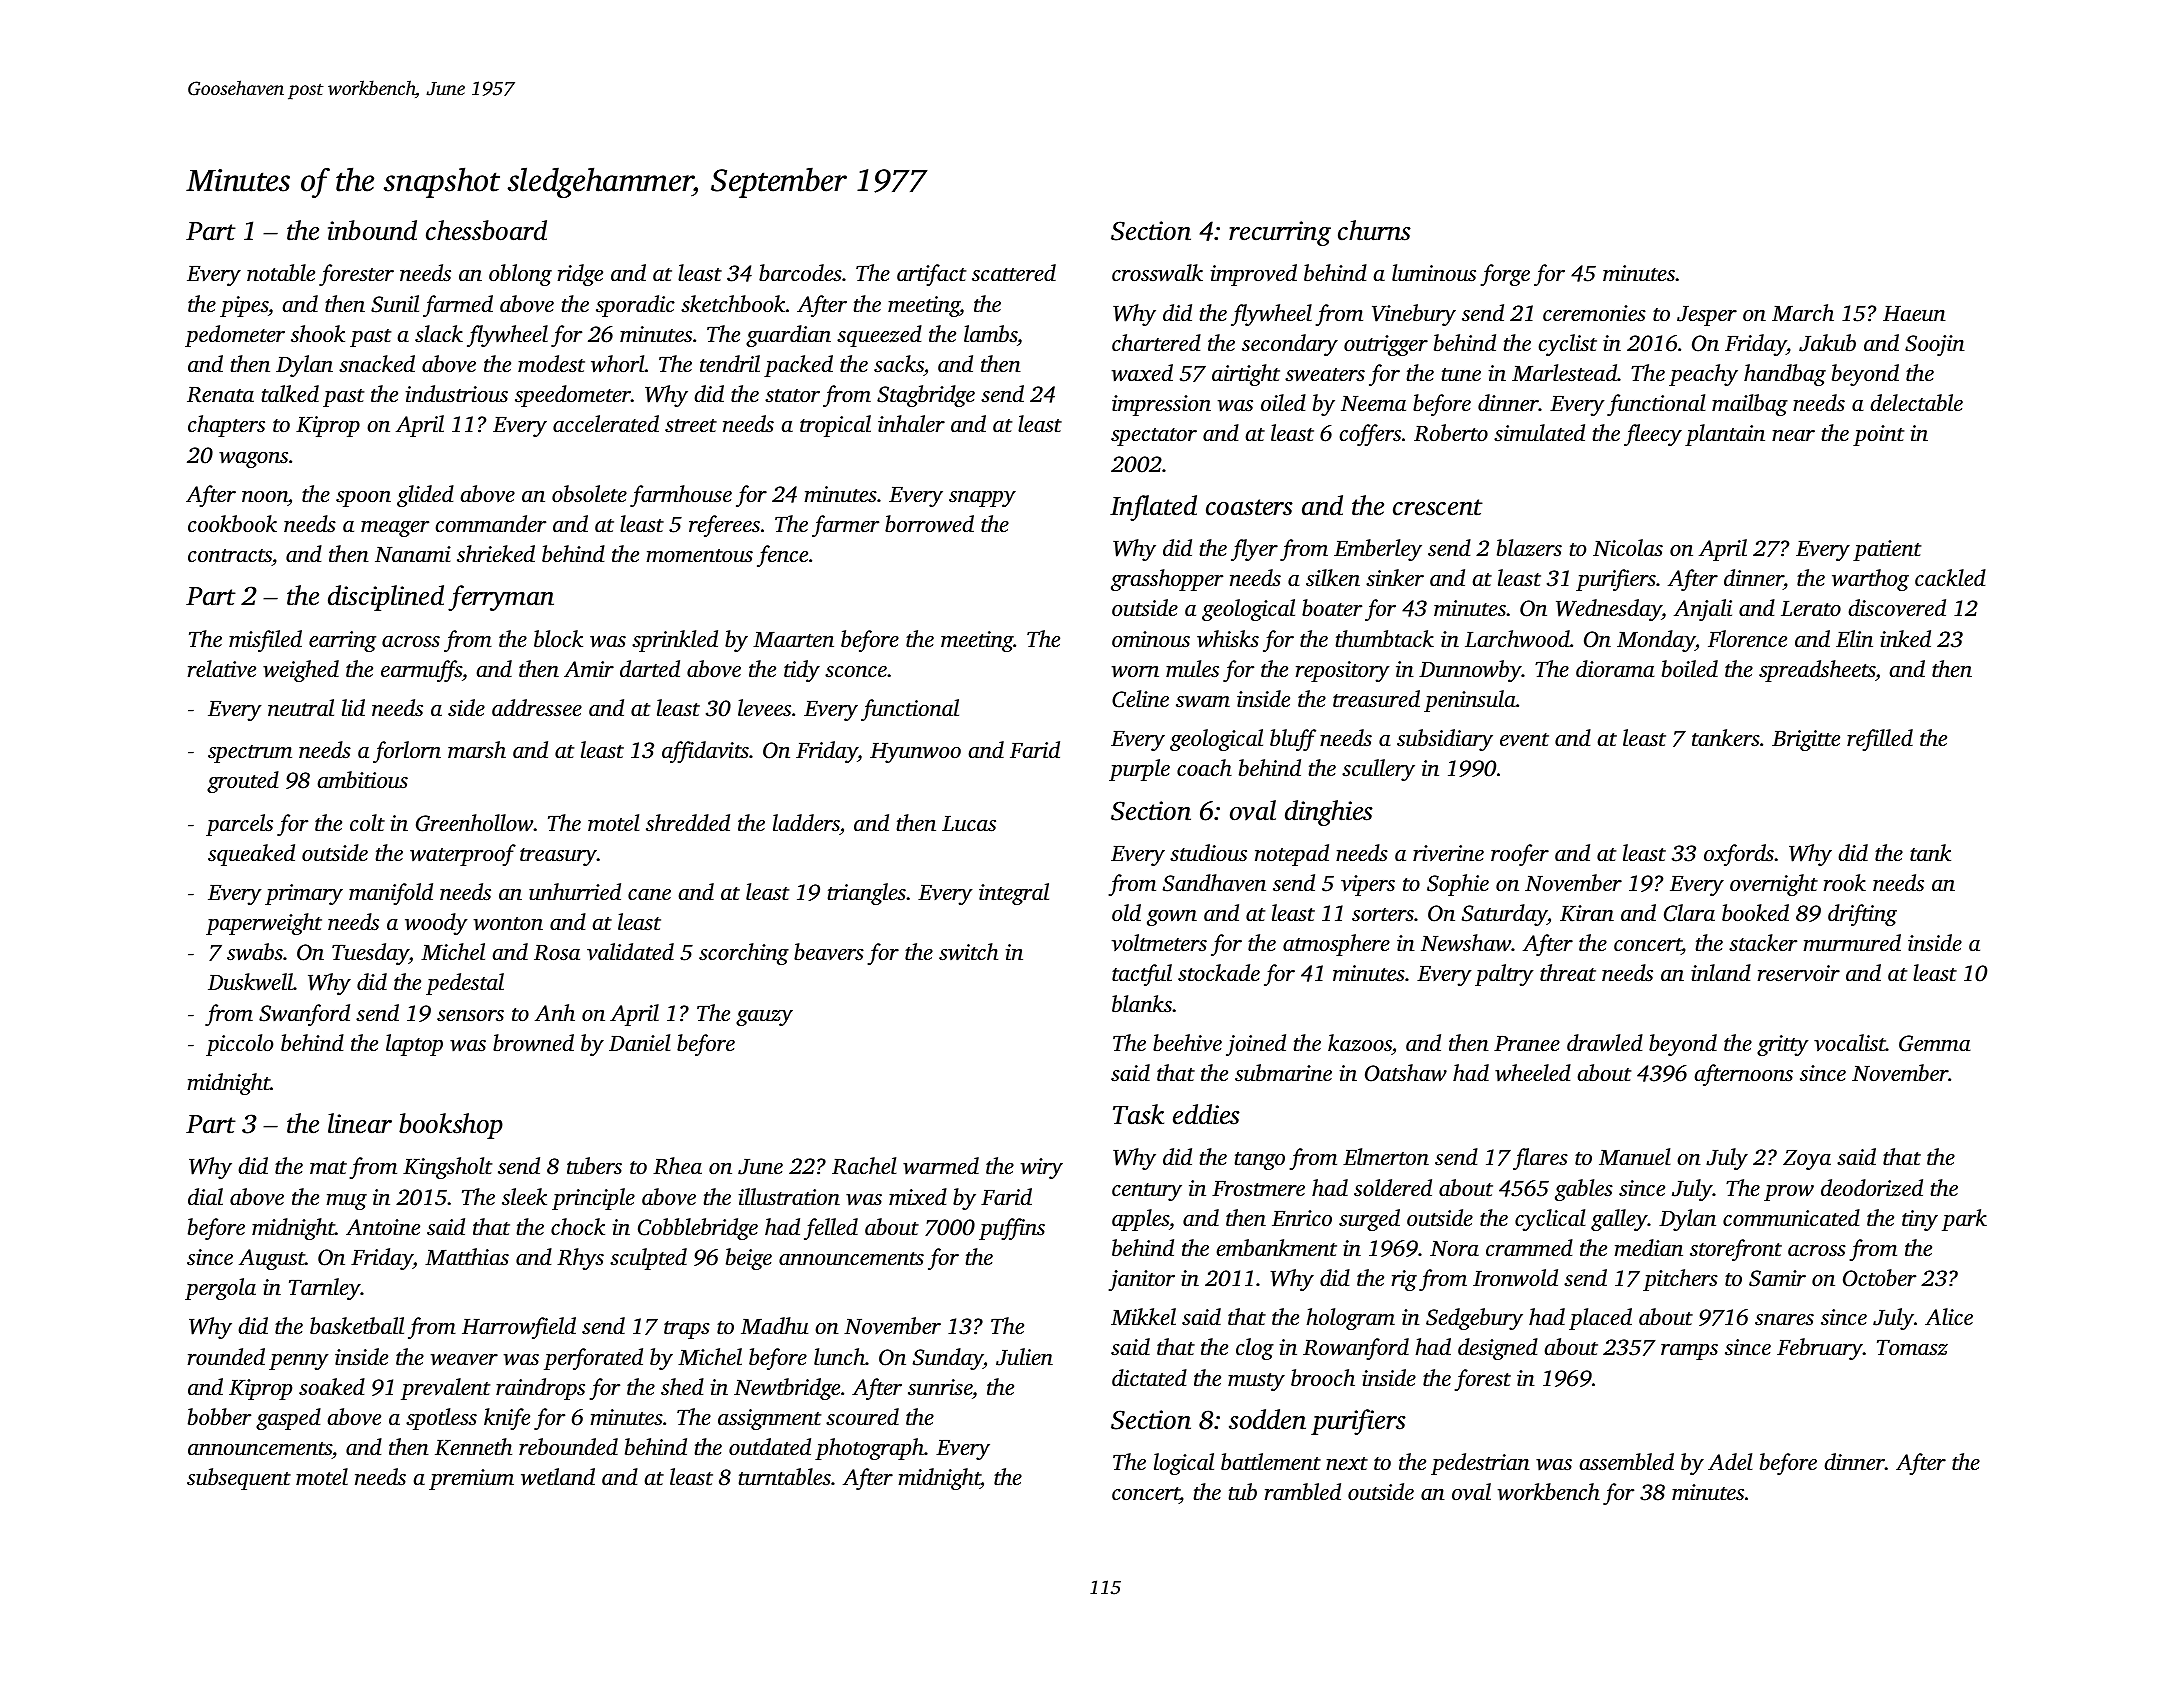 The width and height of the document is (2178, 1683). I want to click on Anh, so click(555, 1012).
